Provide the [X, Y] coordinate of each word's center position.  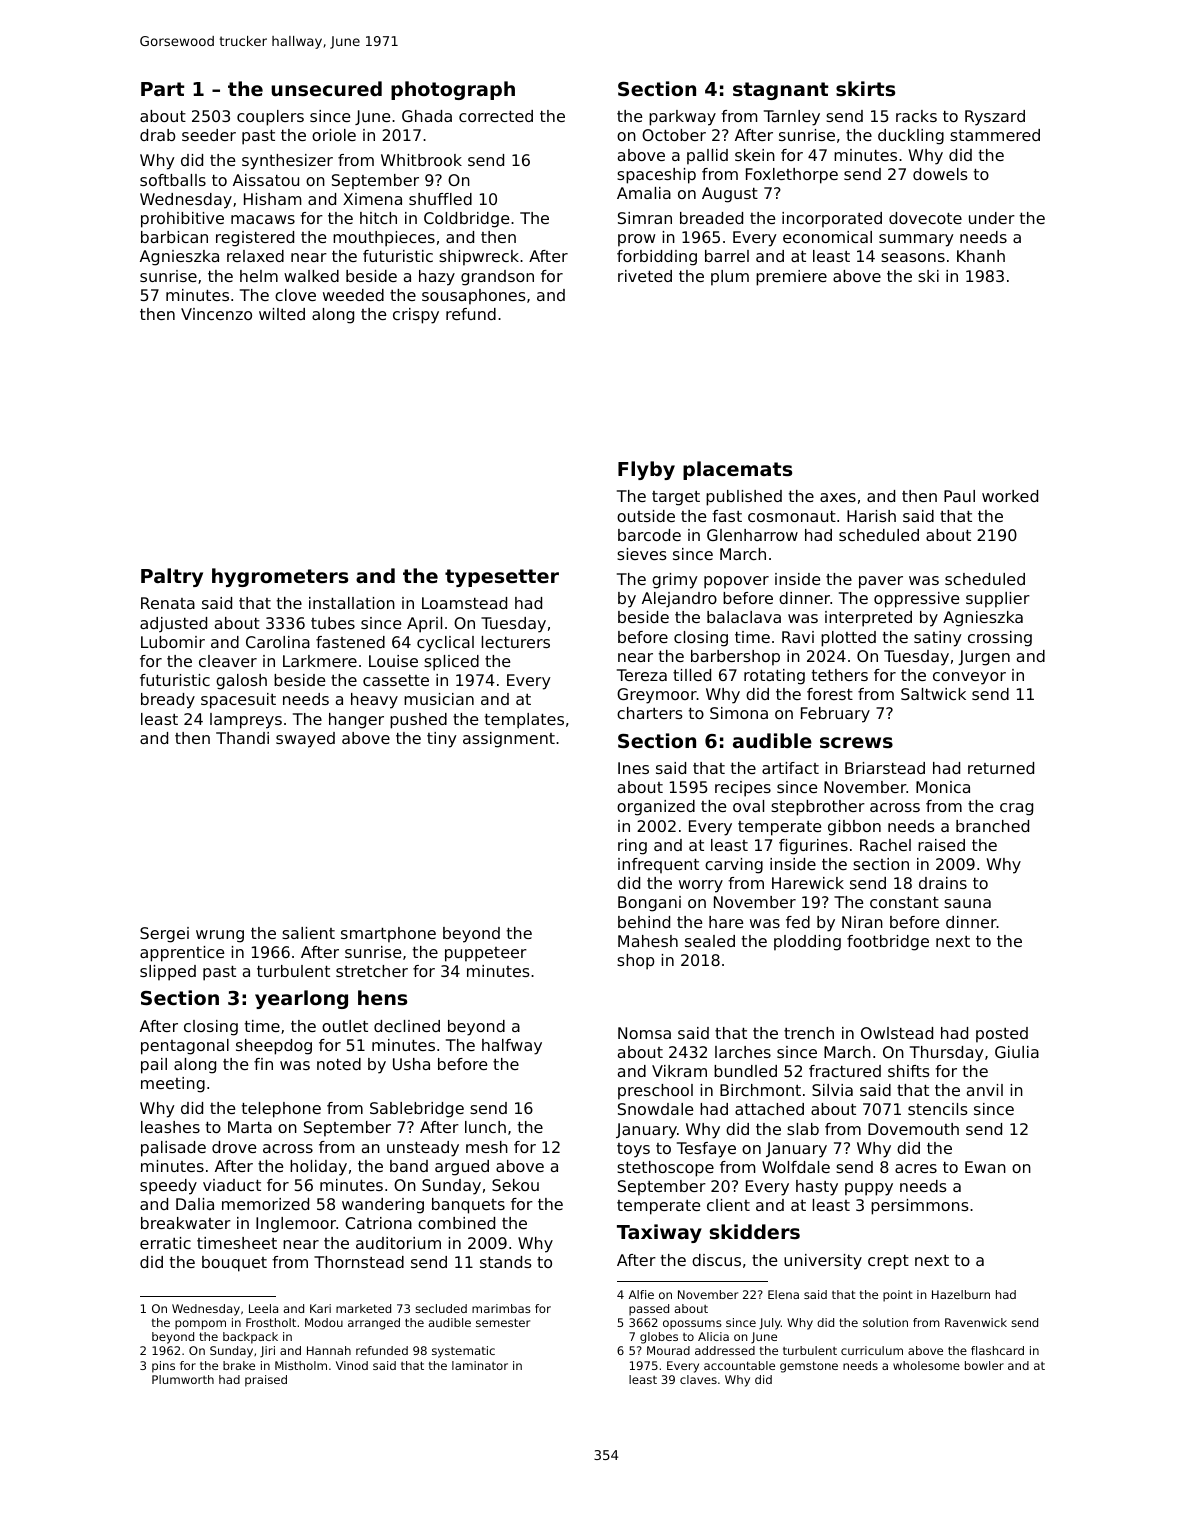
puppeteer [486, 954]
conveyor [969, 678]
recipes [743, 789]
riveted [645, 276]
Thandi [242, 738]
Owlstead [897, 1033]
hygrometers [280, 577]
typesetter [502, 578]
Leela [263, 1308]
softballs [173, 180]
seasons [913, 257]
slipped [168, 973]
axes [838, 497]
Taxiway [659, 1233]
